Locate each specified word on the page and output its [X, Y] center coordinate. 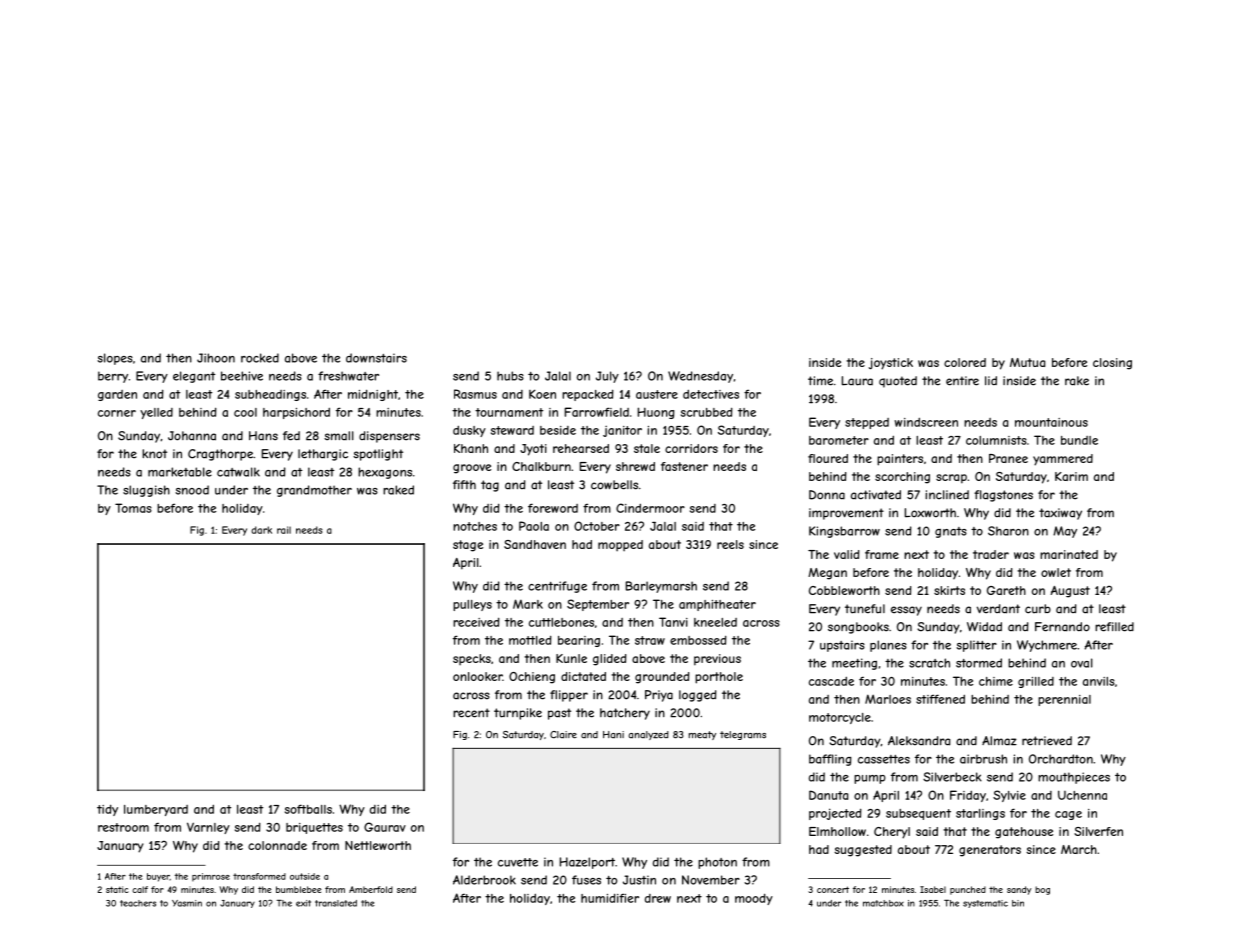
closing [1112, 364]
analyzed [648, 735]
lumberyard [156, 810]
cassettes [884, 759]
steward [512, 430]
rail [284, 530]
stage [468, 546]
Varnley [208, 828]
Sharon [1008, 531]
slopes [115, 359]
